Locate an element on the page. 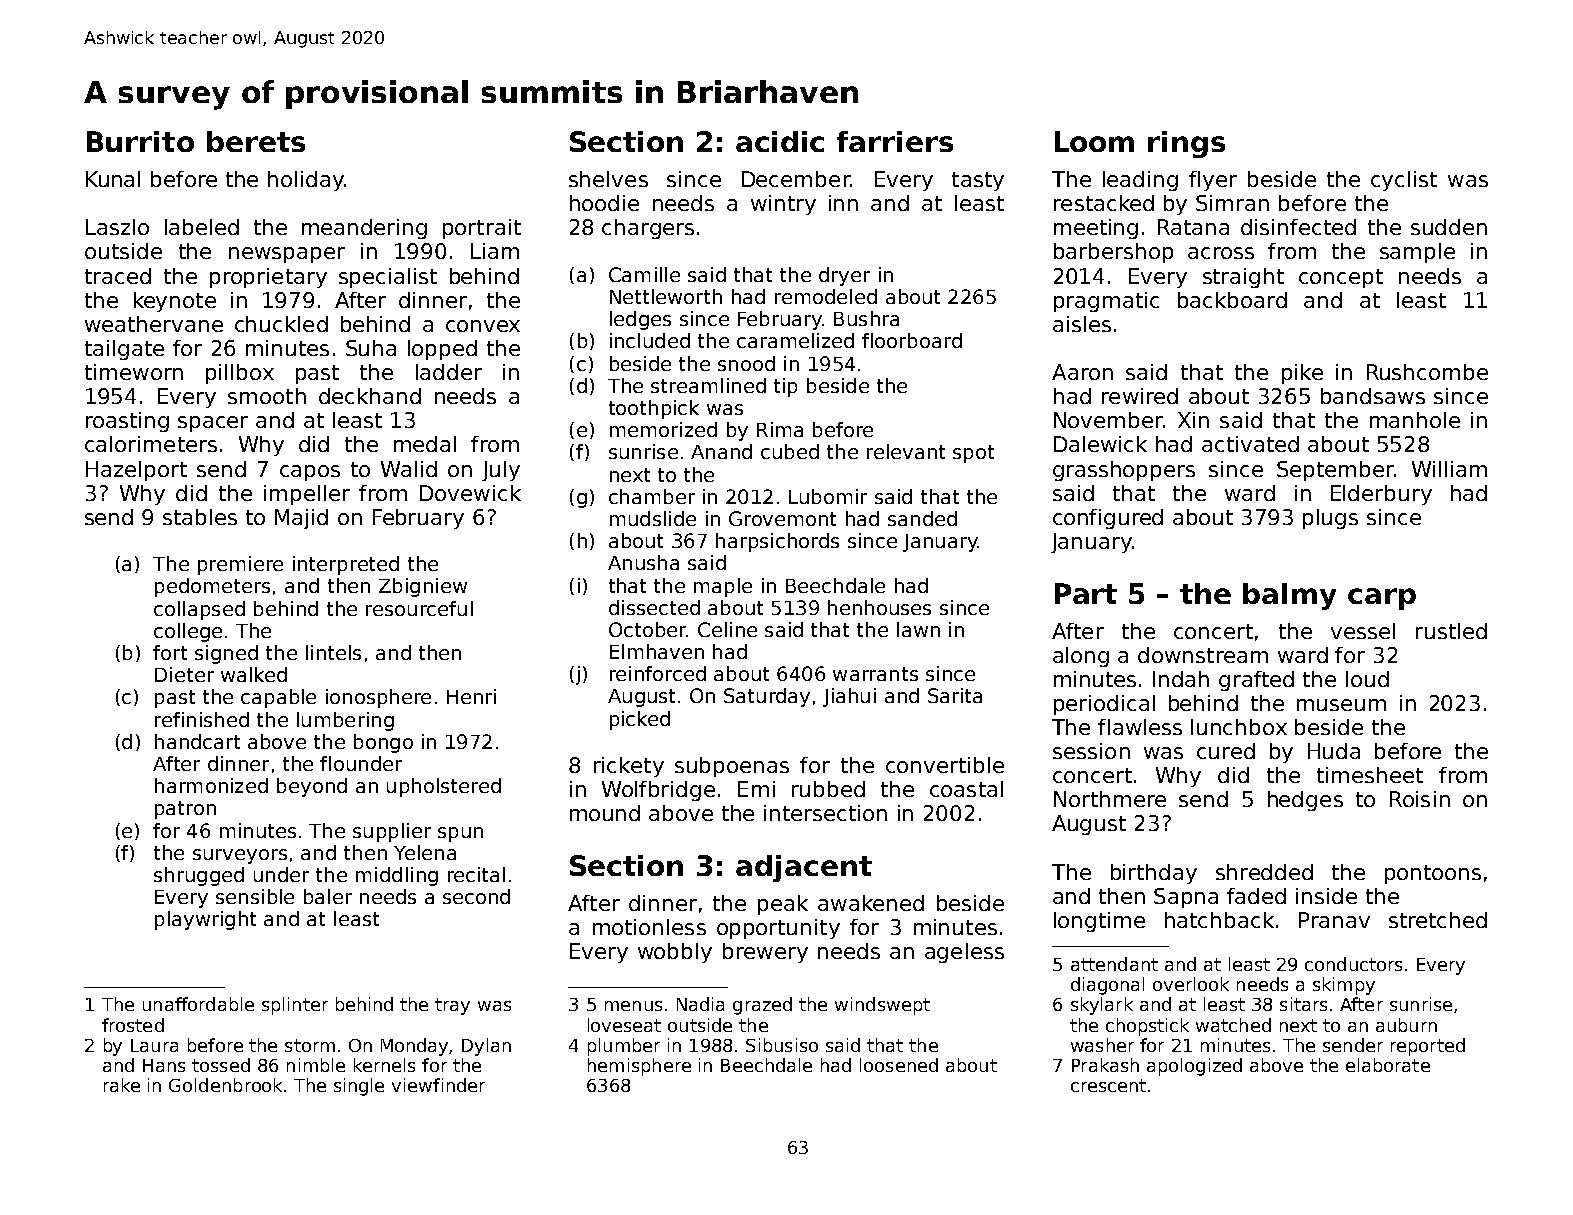  cyclist is located at coordinates (1404, 181).
